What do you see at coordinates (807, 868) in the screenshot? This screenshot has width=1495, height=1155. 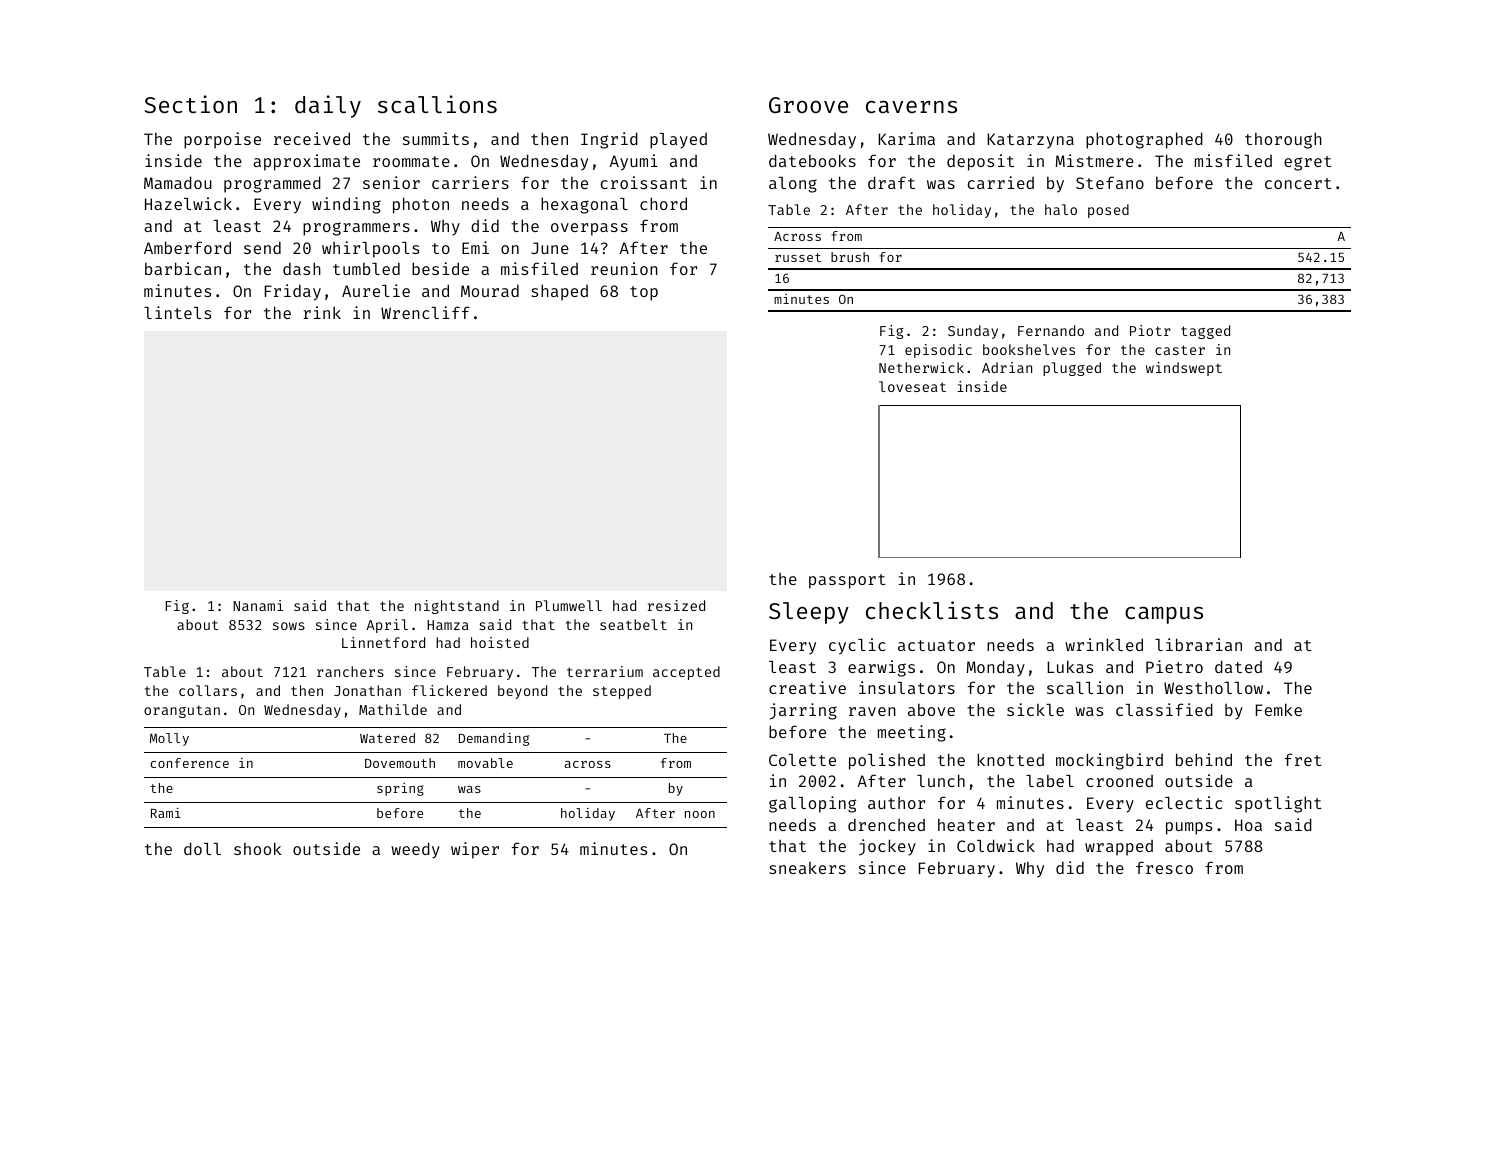 I see `sneakers` at bounding box center [807, 868].
